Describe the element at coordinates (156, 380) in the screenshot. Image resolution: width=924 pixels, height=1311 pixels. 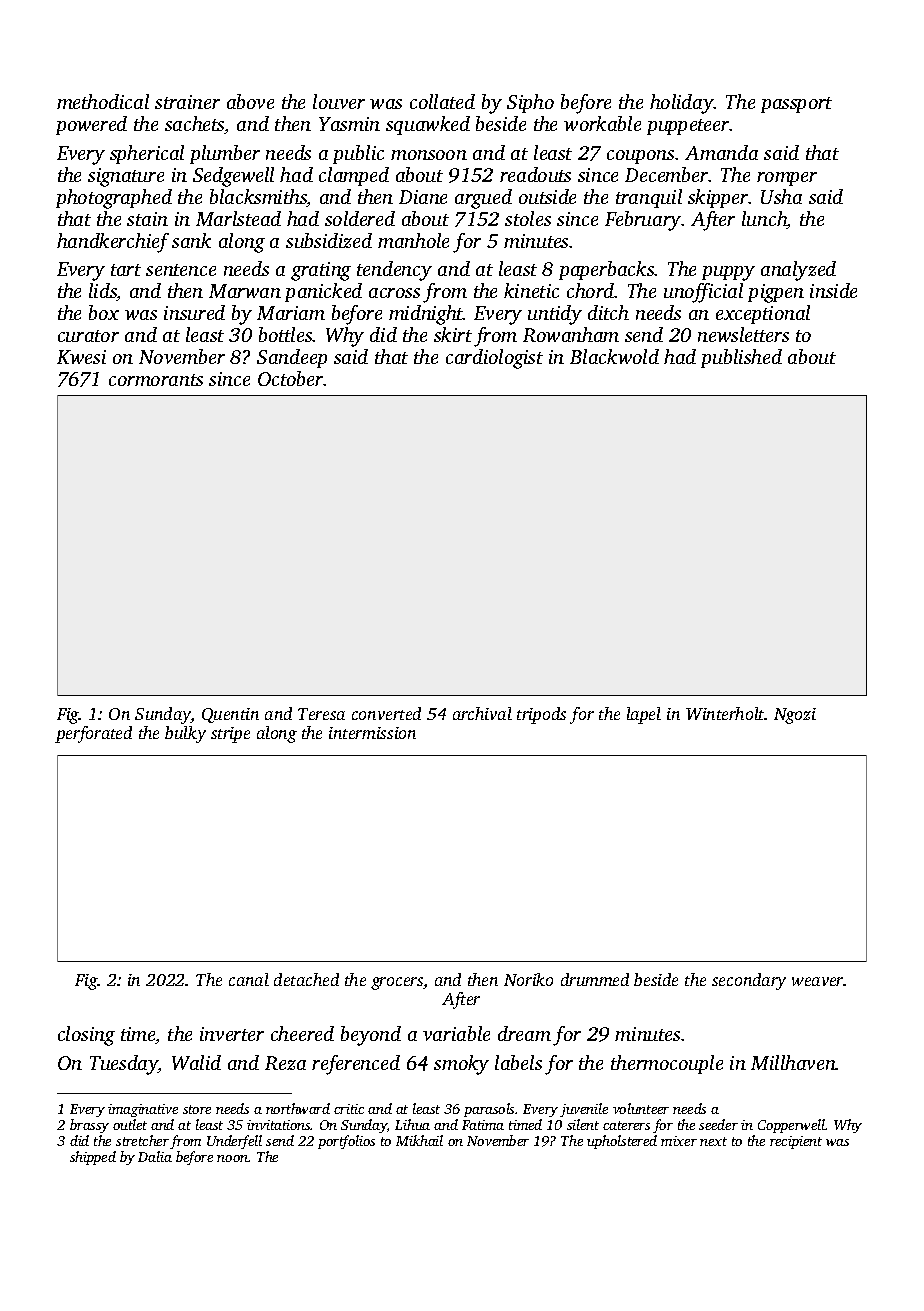
I see `cormorants` at that location.
